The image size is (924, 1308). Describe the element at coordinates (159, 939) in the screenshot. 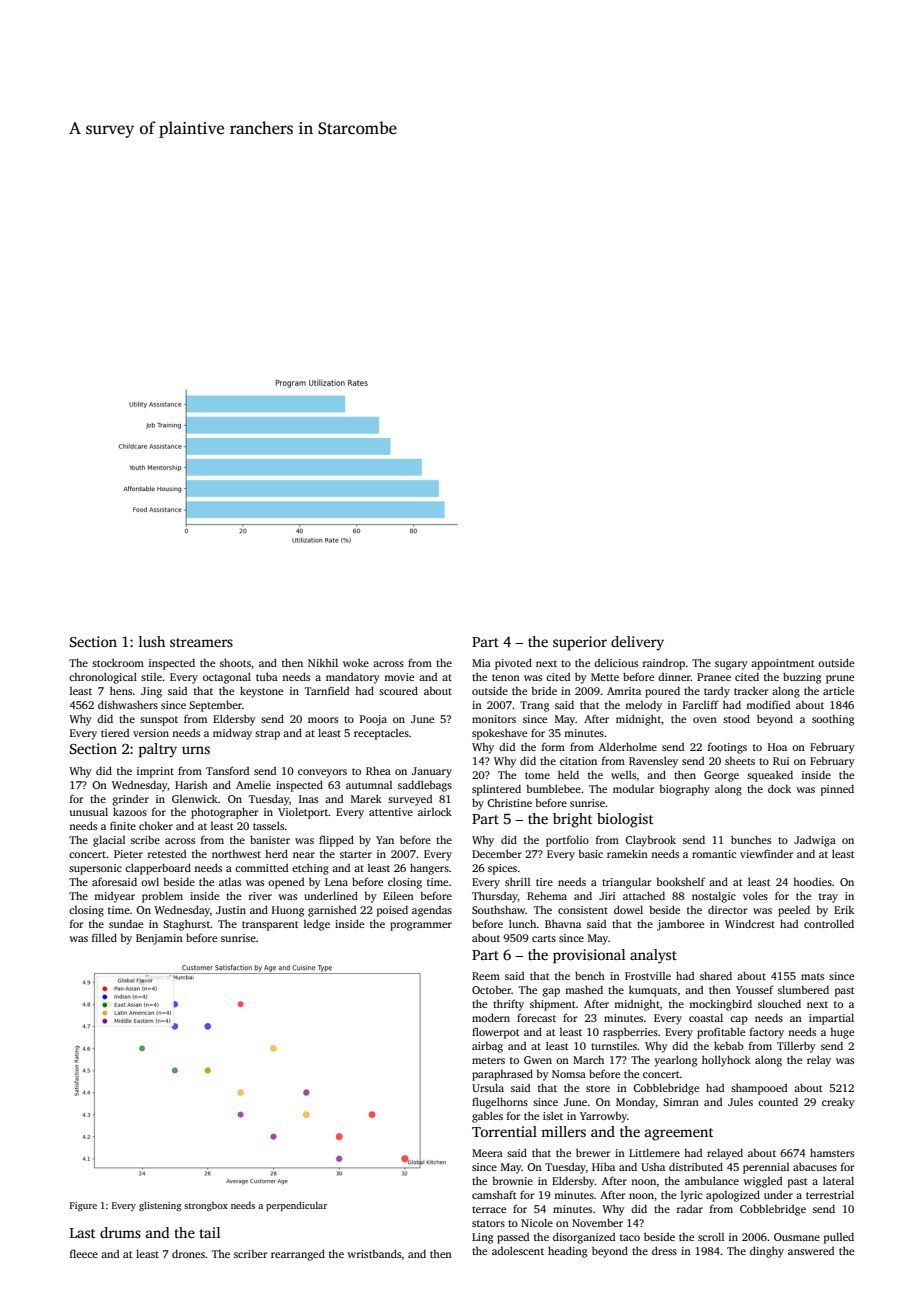

I see `Benjamin` at that location.
